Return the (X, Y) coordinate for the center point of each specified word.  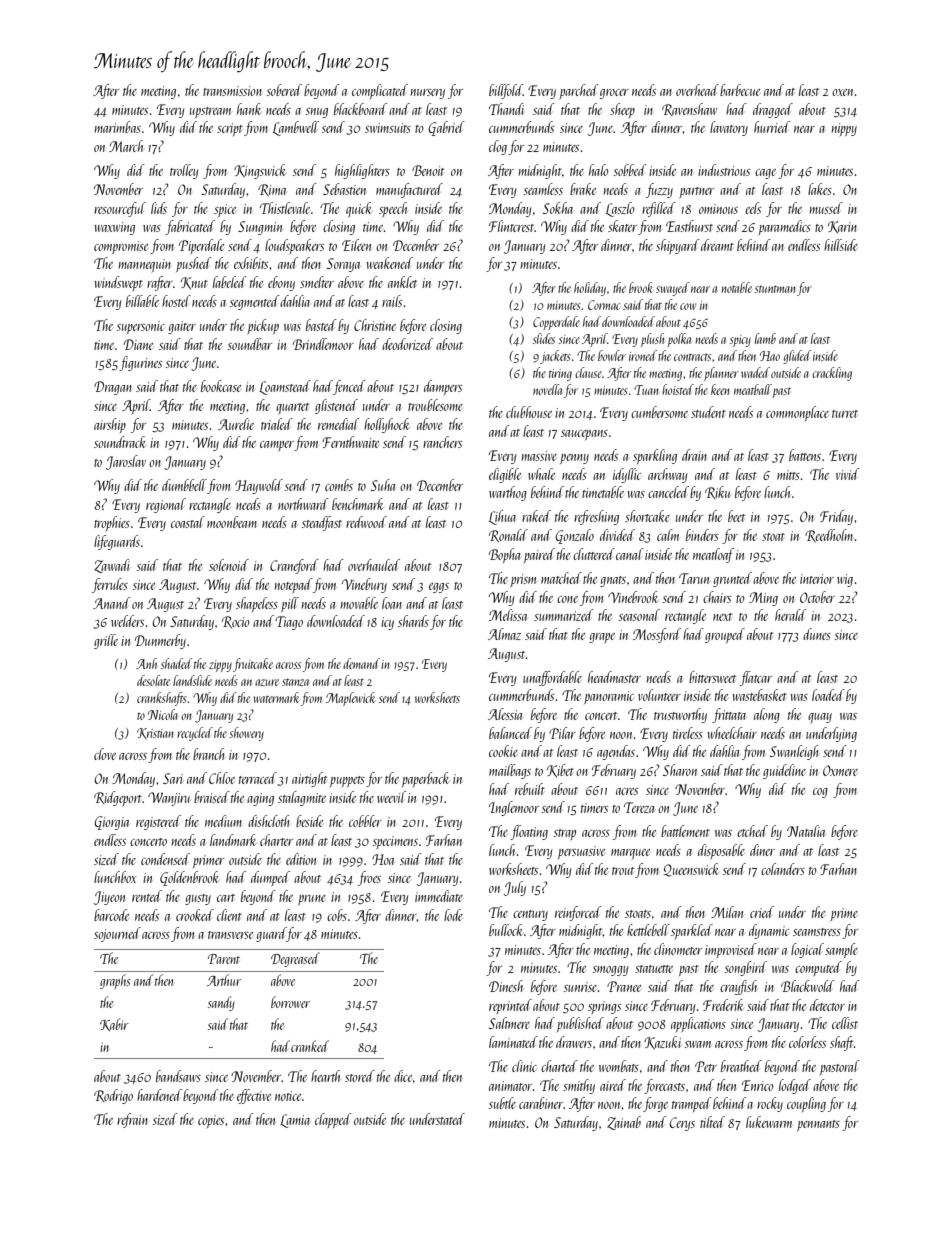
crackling (832, 374)
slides (544, 338)
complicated (380, 91)
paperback (426, 779)
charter (276, 840)
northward (303, 504)
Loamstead (285, 387)
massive (539, 456)
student (708, 412)
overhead (697, 90)
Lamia (295, 1121)
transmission (232, 91)
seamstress (817, 932)
